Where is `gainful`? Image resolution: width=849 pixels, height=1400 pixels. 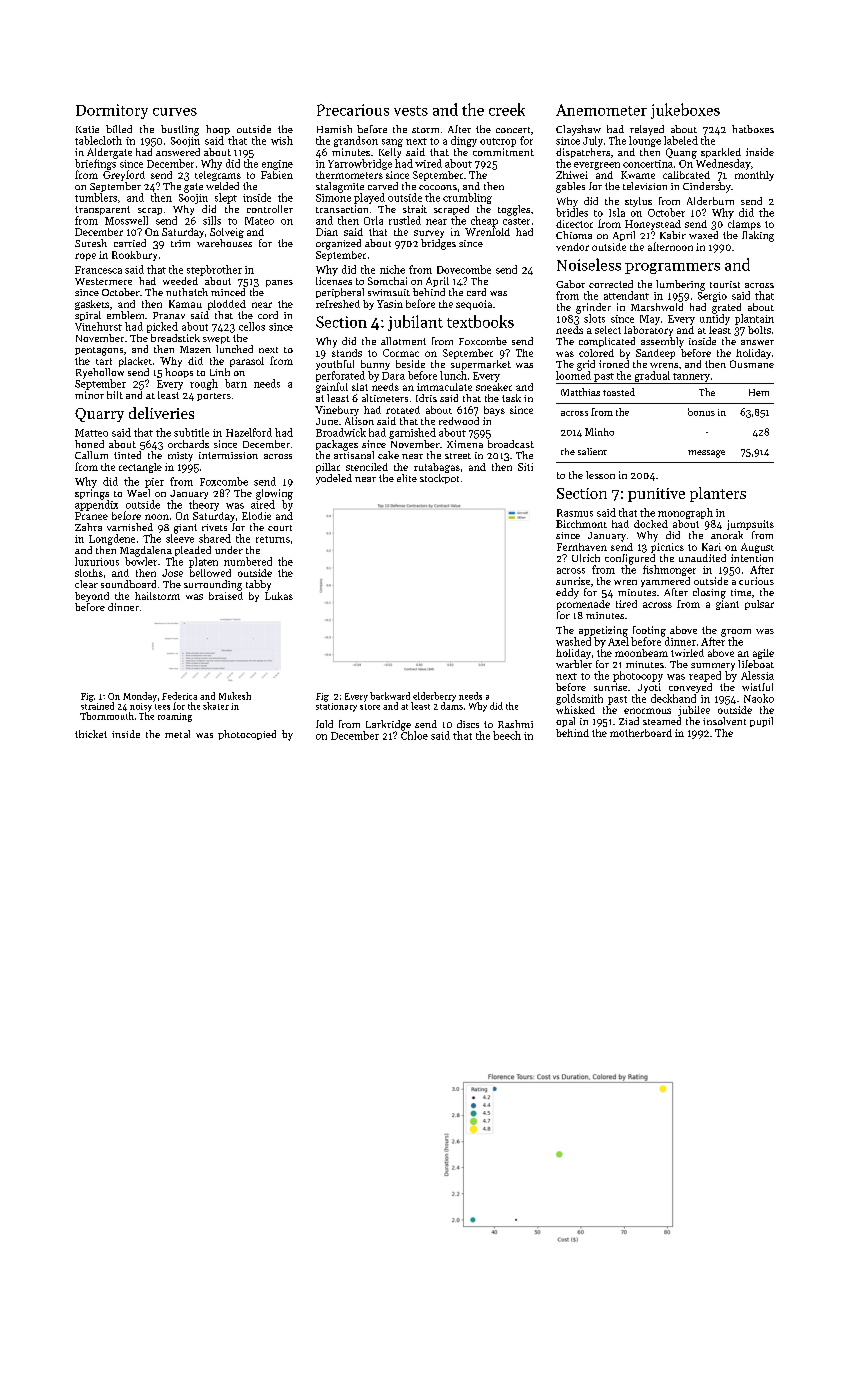
gainful is located at coordinates (332, 387).
